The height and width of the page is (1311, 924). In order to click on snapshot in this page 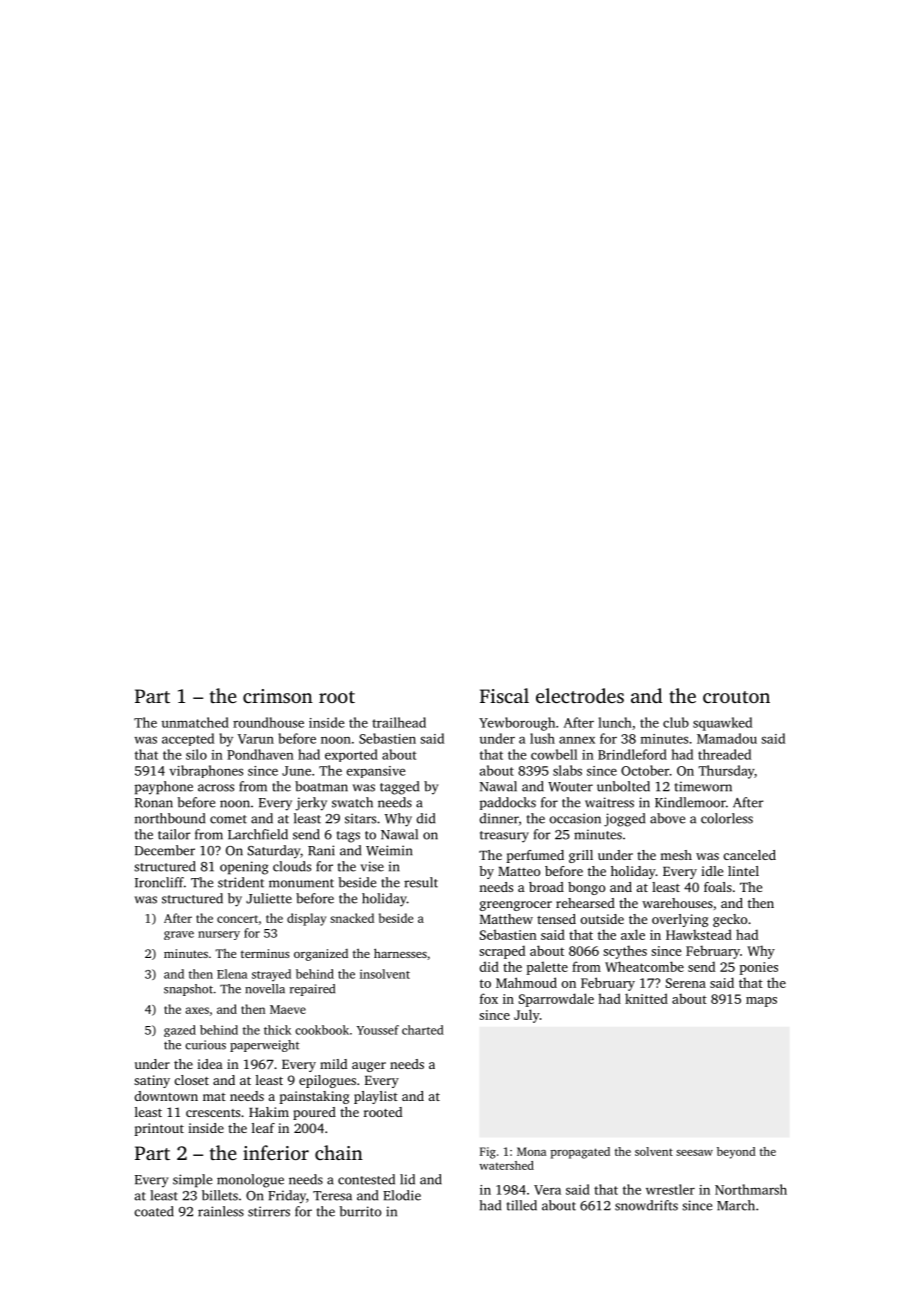, I will do `click(188, 990)`.
